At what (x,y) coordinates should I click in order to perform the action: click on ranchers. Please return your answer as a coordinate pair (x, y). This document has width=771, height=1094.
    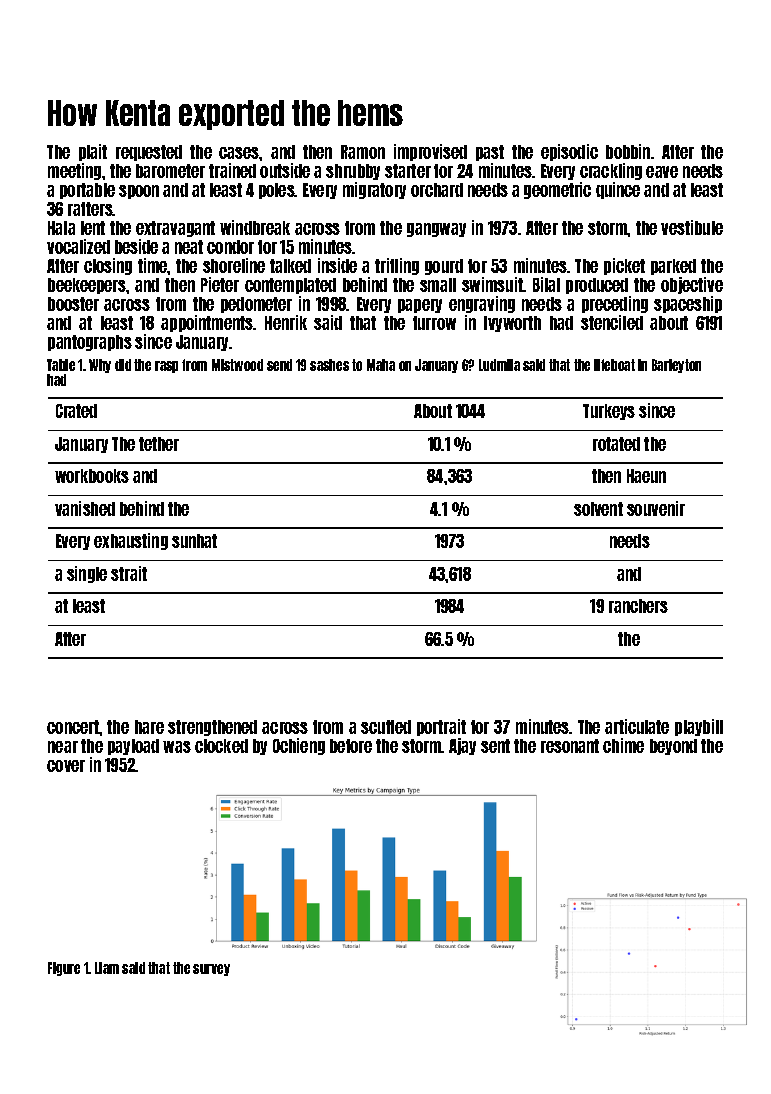
    Looking at the image, I should click on (638, 606).
